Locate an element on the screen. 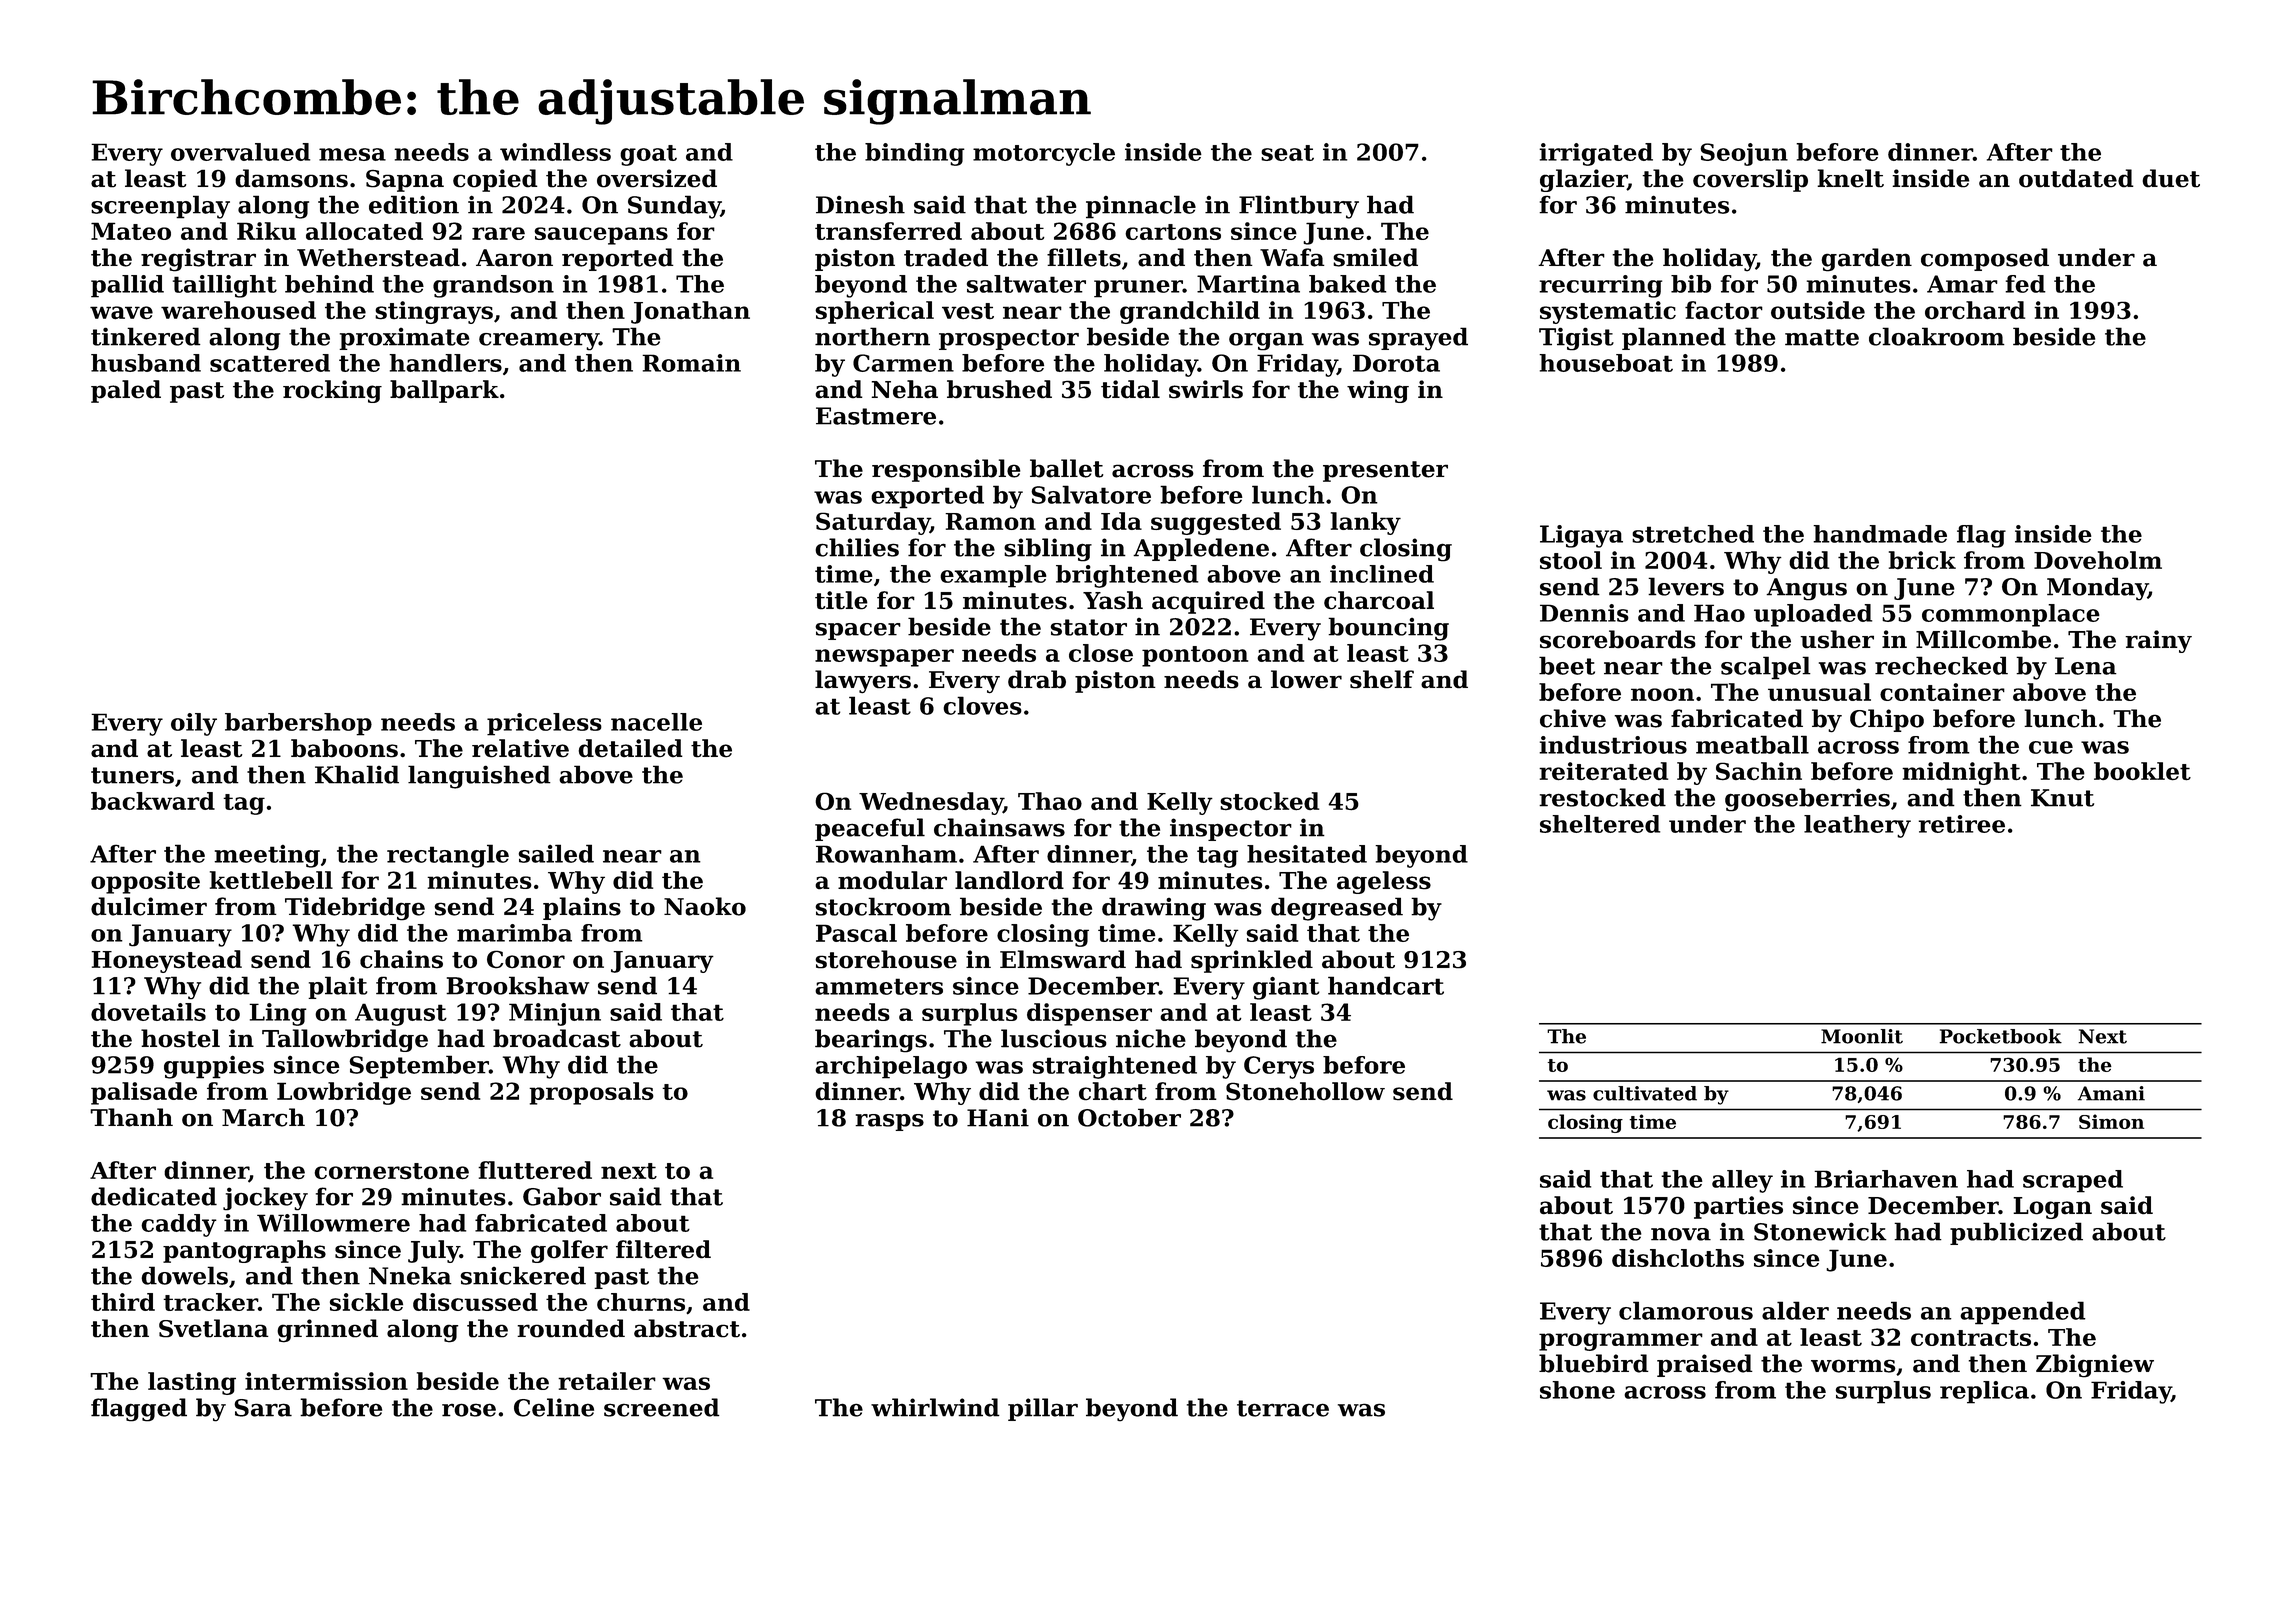 This screenshot has height=1620, width=2292. presenter is located at coordinates (1385, 471).
